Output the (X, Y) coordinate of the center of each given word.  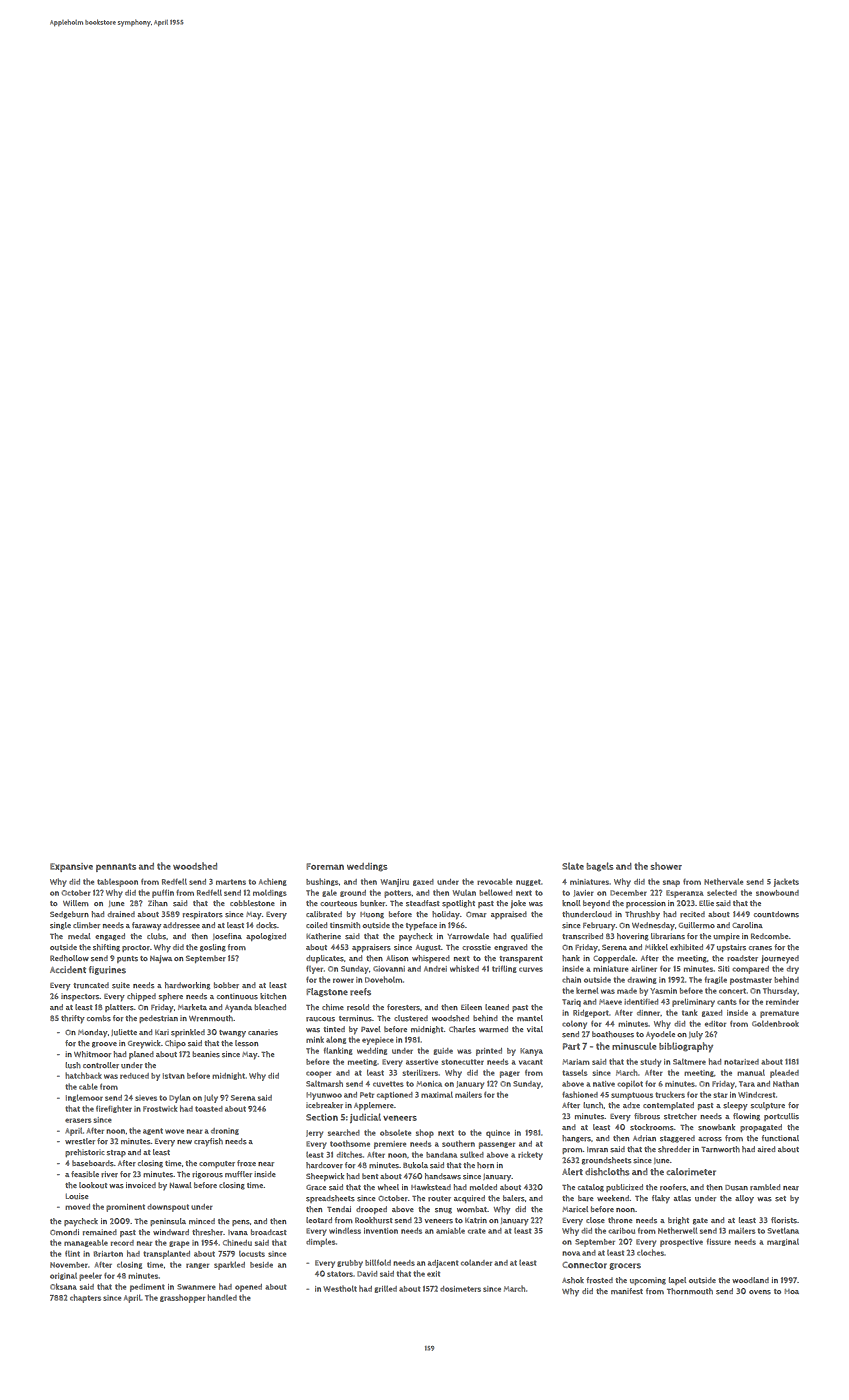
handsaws (443, 1176)
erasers (78, 1120)
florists (784, 1220)
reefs (360, 992)
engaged (110, 937)
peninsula (168, 1222)
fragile (716, 980)
